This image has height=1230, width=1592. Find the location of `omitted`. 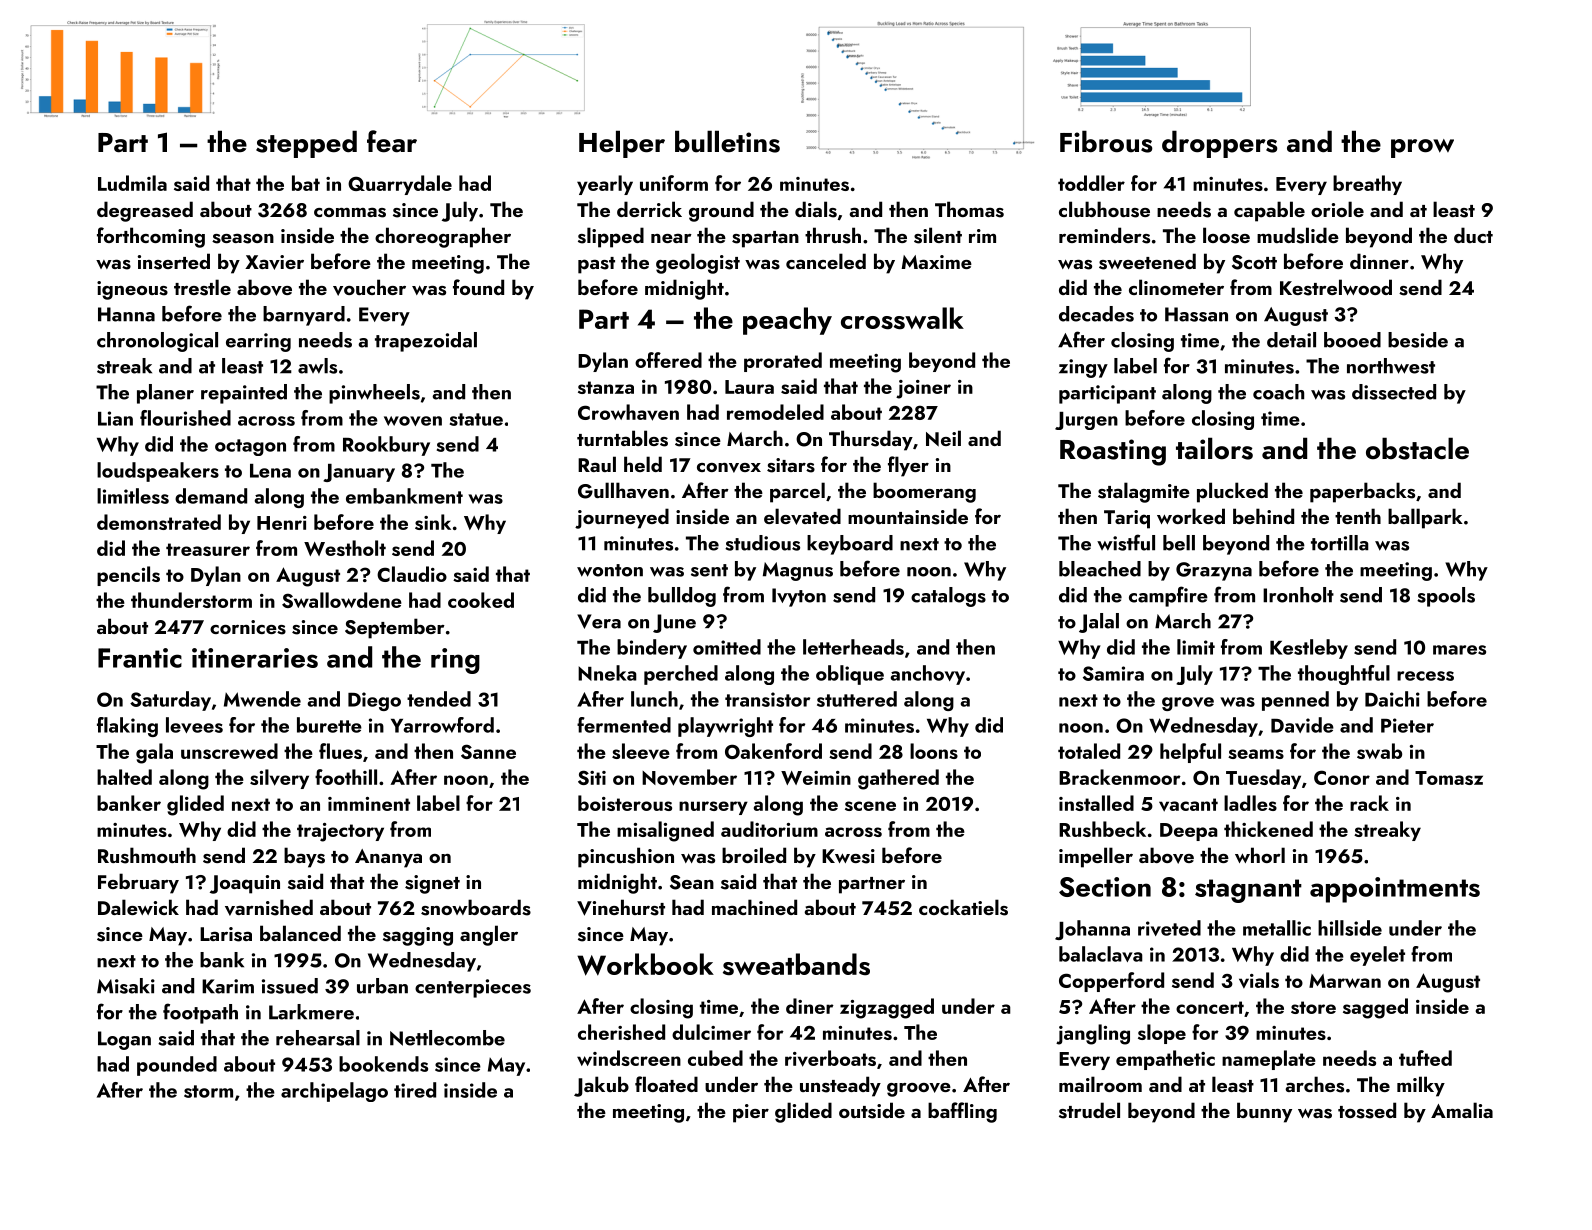

omitted is located at coordinates (727, 647).
